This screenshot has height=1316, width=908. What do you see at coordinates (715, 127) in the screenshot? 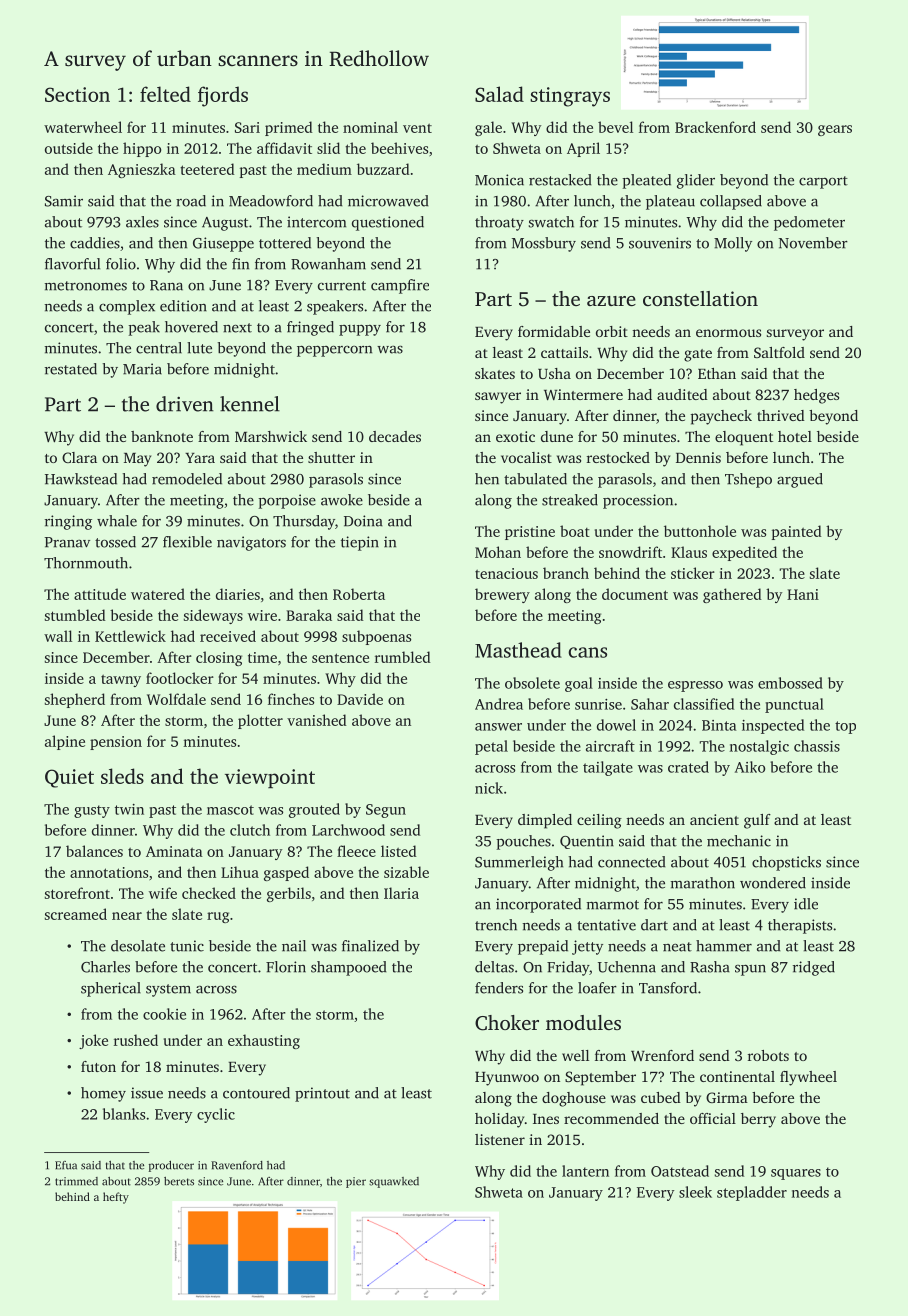
I see `Brackenford` at bounding box center [715, 127].
